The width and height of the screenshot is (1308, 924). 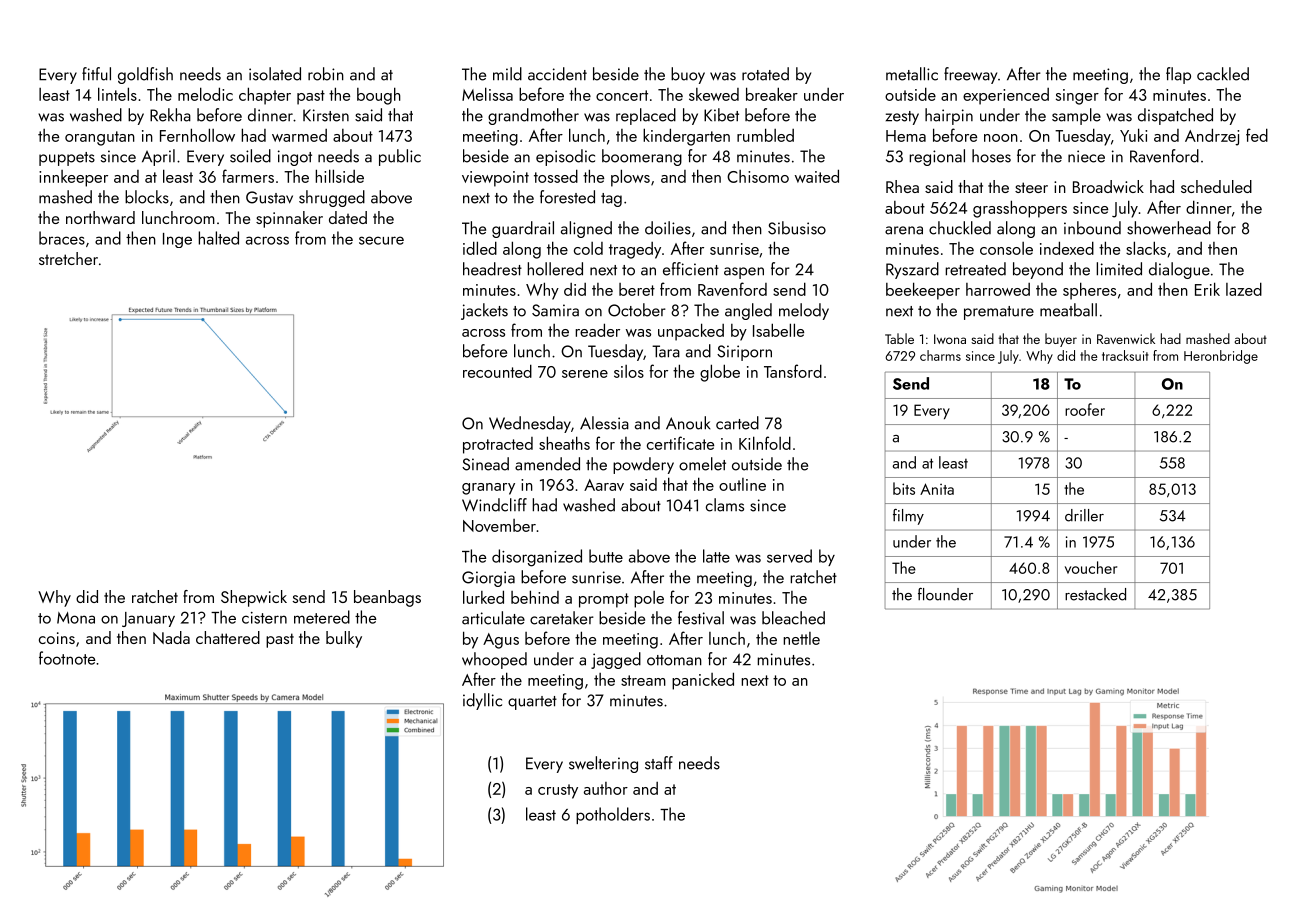 What do you see at coordinates (557, 74) in the screenshot?
I see `accident` at bounding box center [557, 74].
